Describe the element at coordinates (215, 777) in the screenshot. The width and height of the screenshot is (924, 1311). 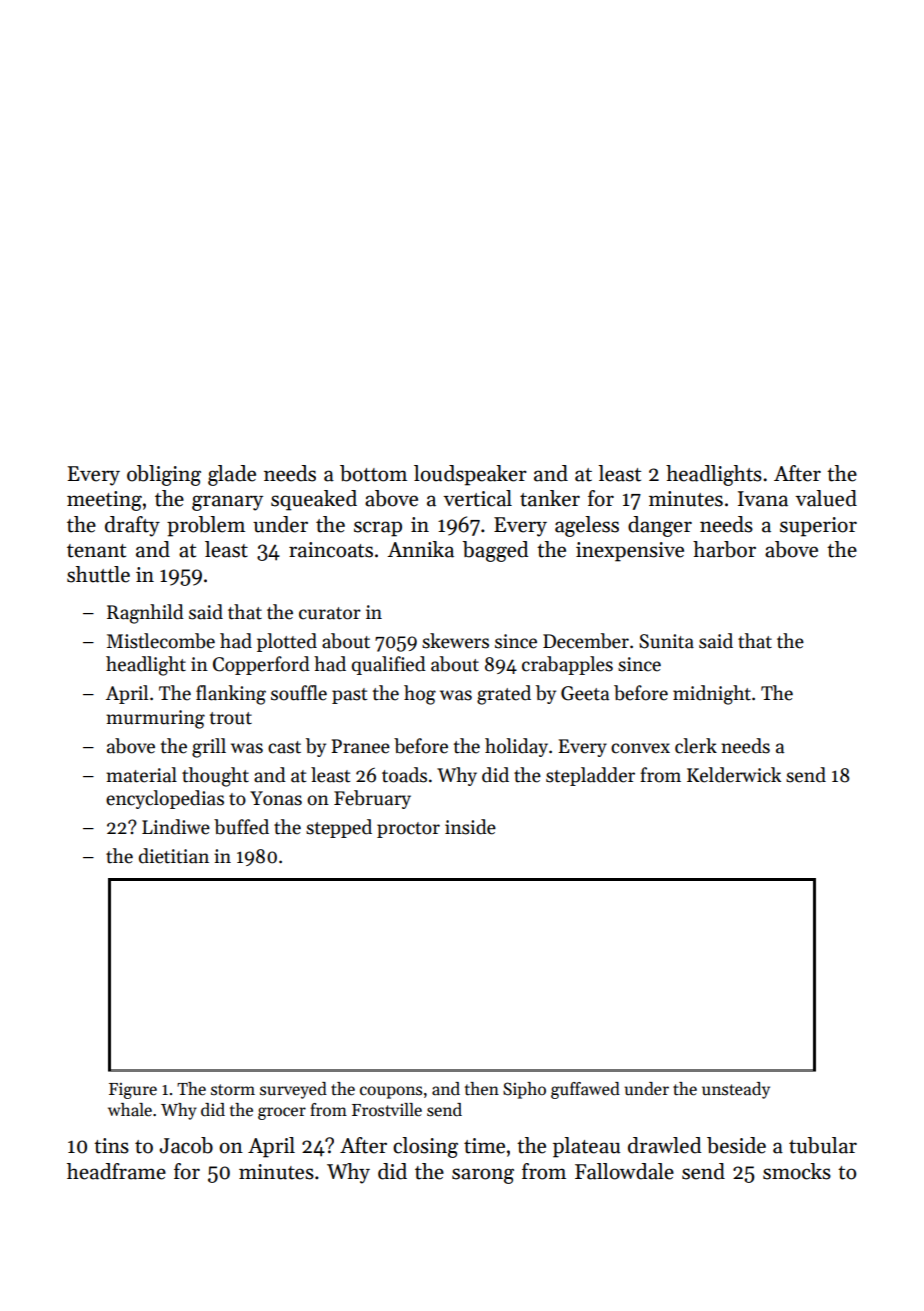
I see `thought` at that location.
